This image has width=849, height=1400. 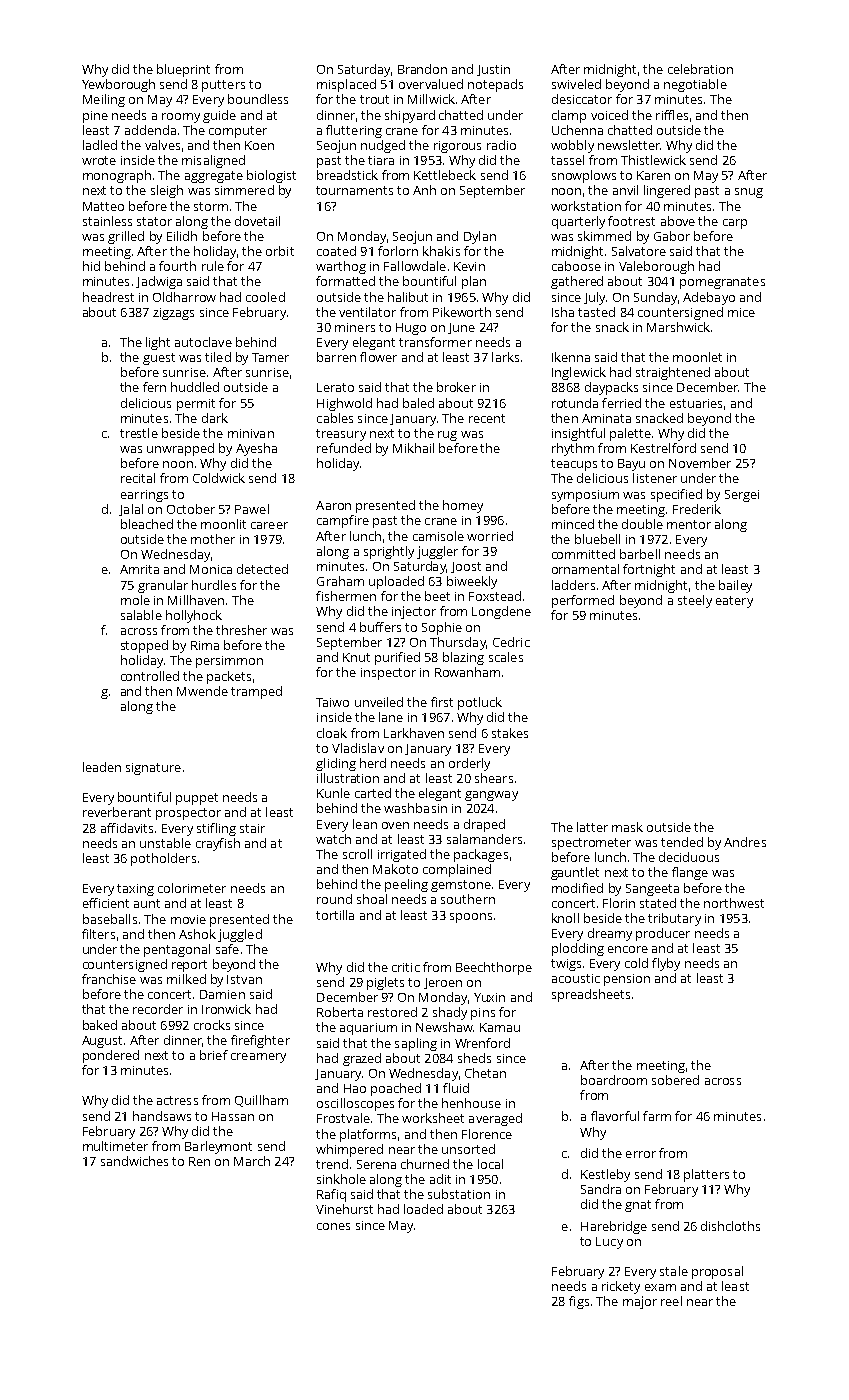 I want to click on purified, so click(x=397, y=658).
